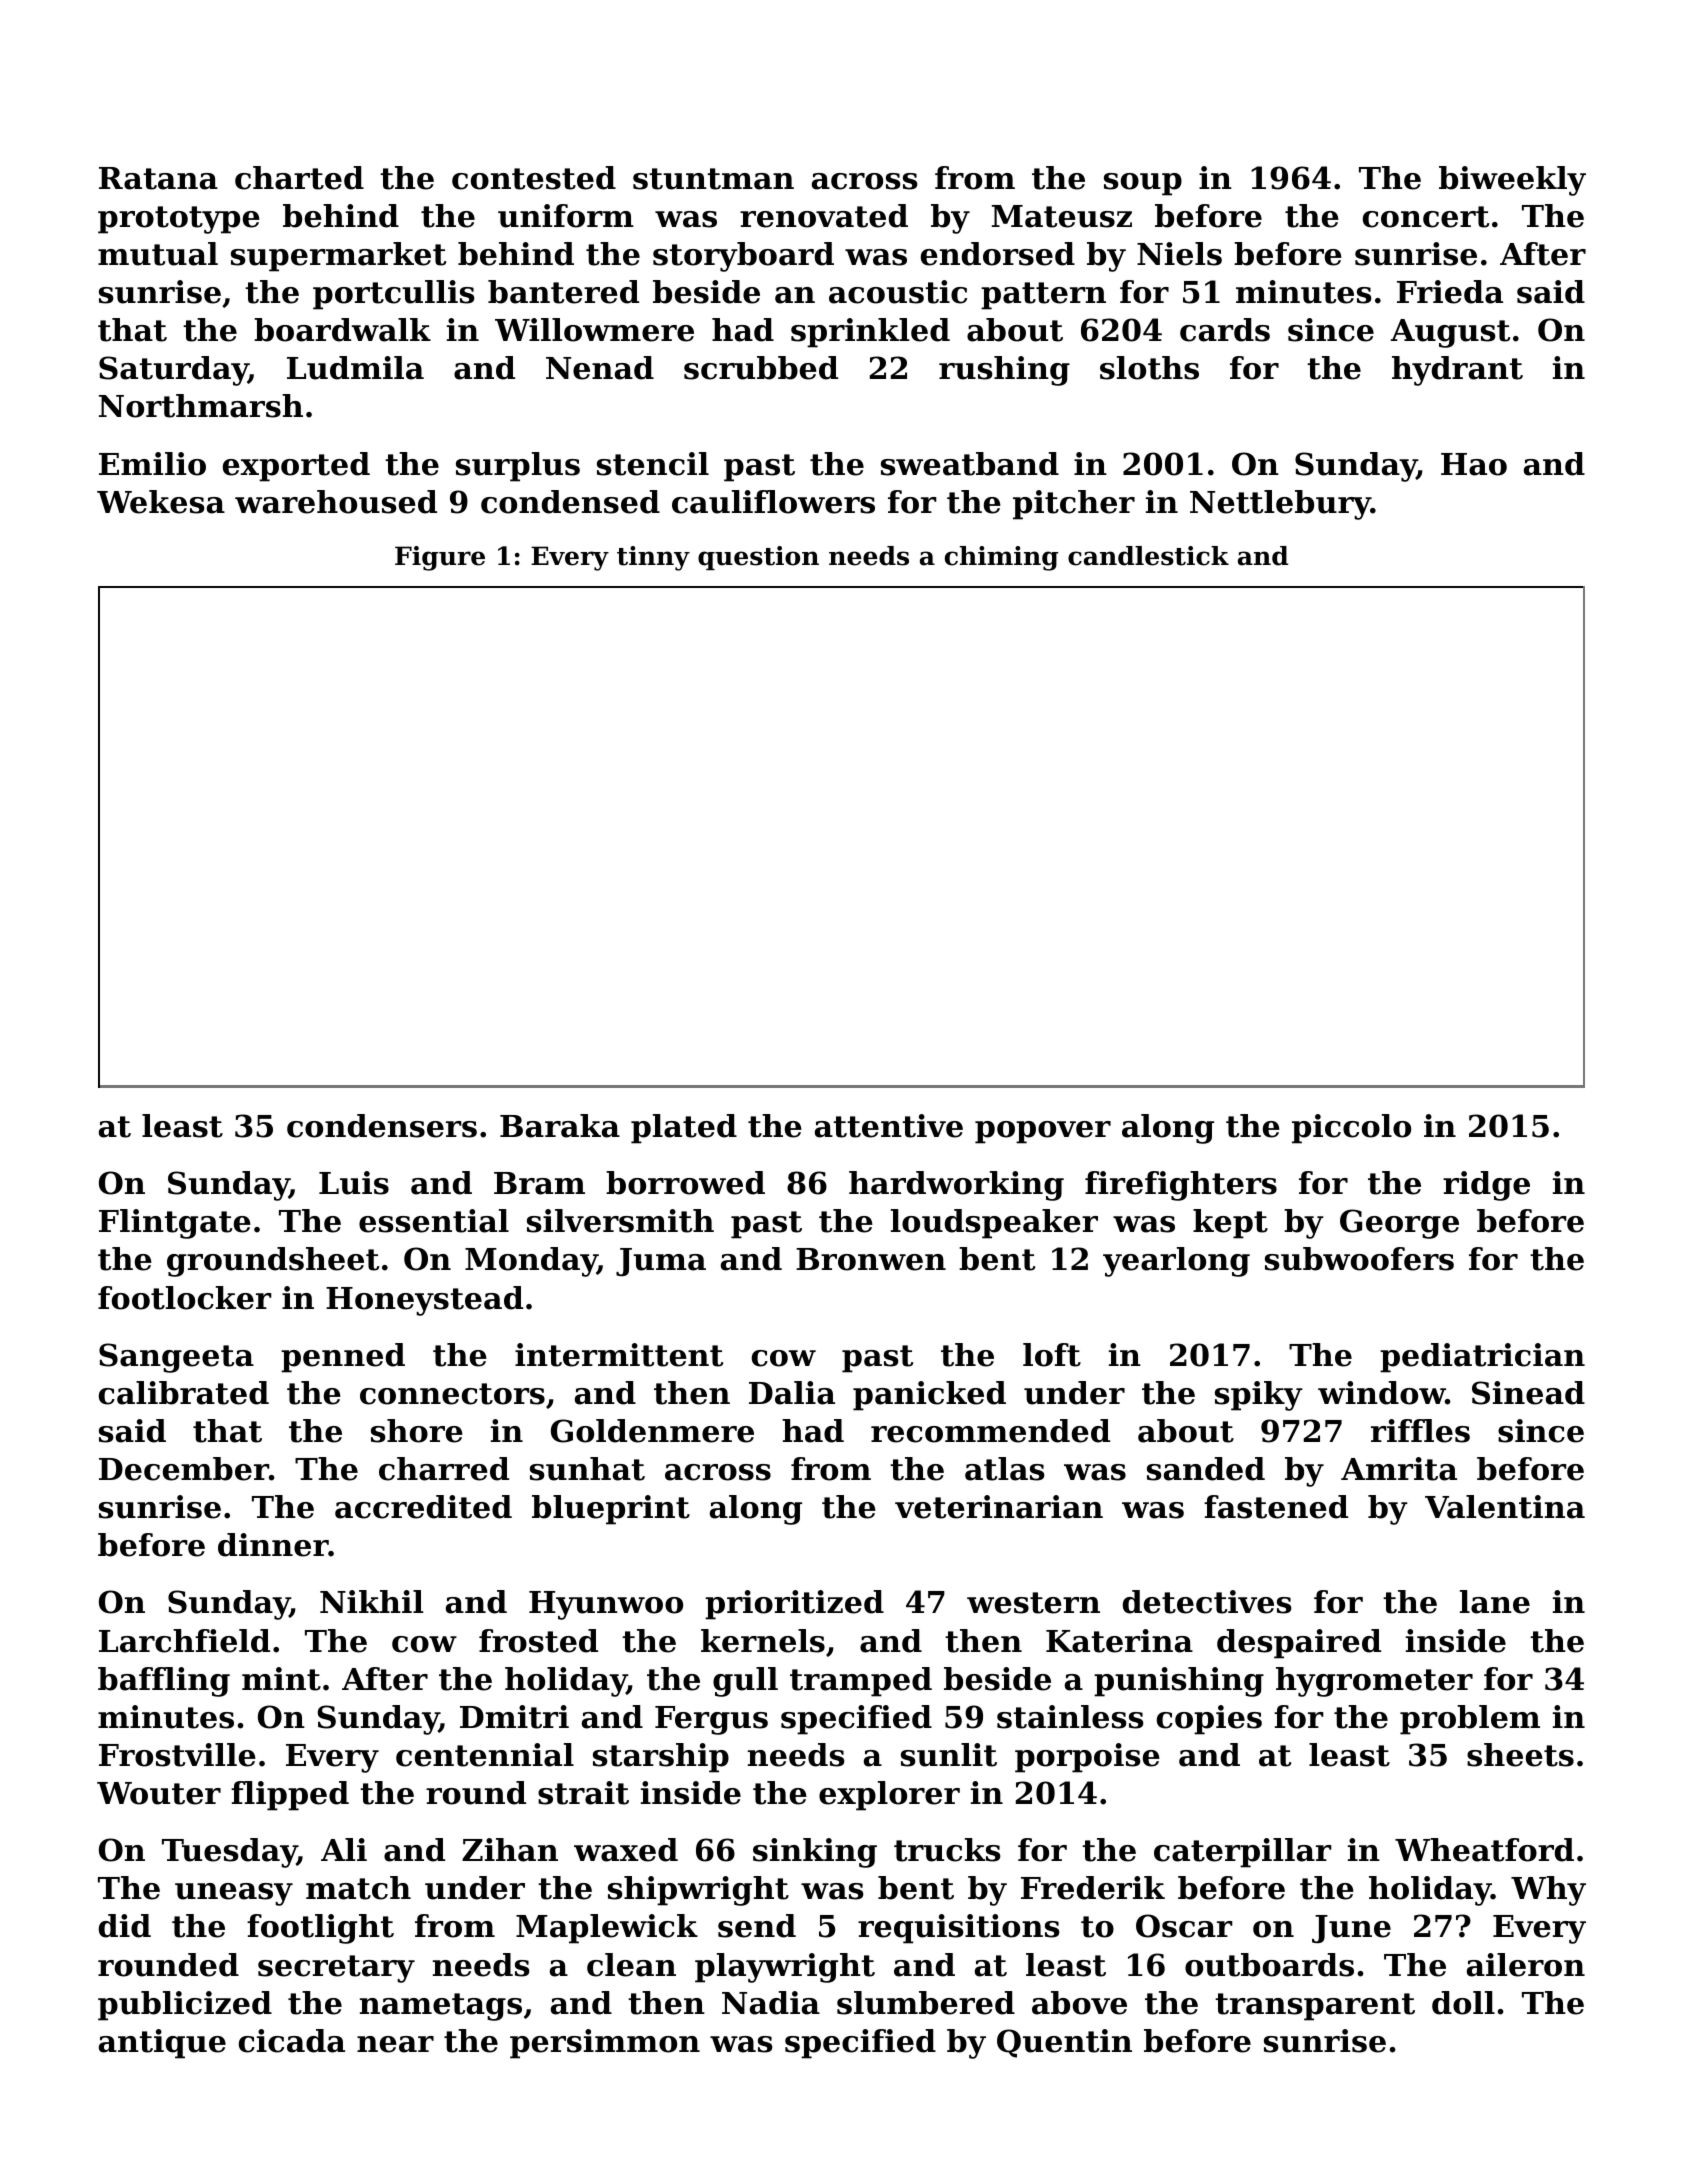 This page has width=1683, height=2178. What do you see at coordinates (926, 2003) in the page?
I see `slumbered` at bounding box center [926, 2003].
